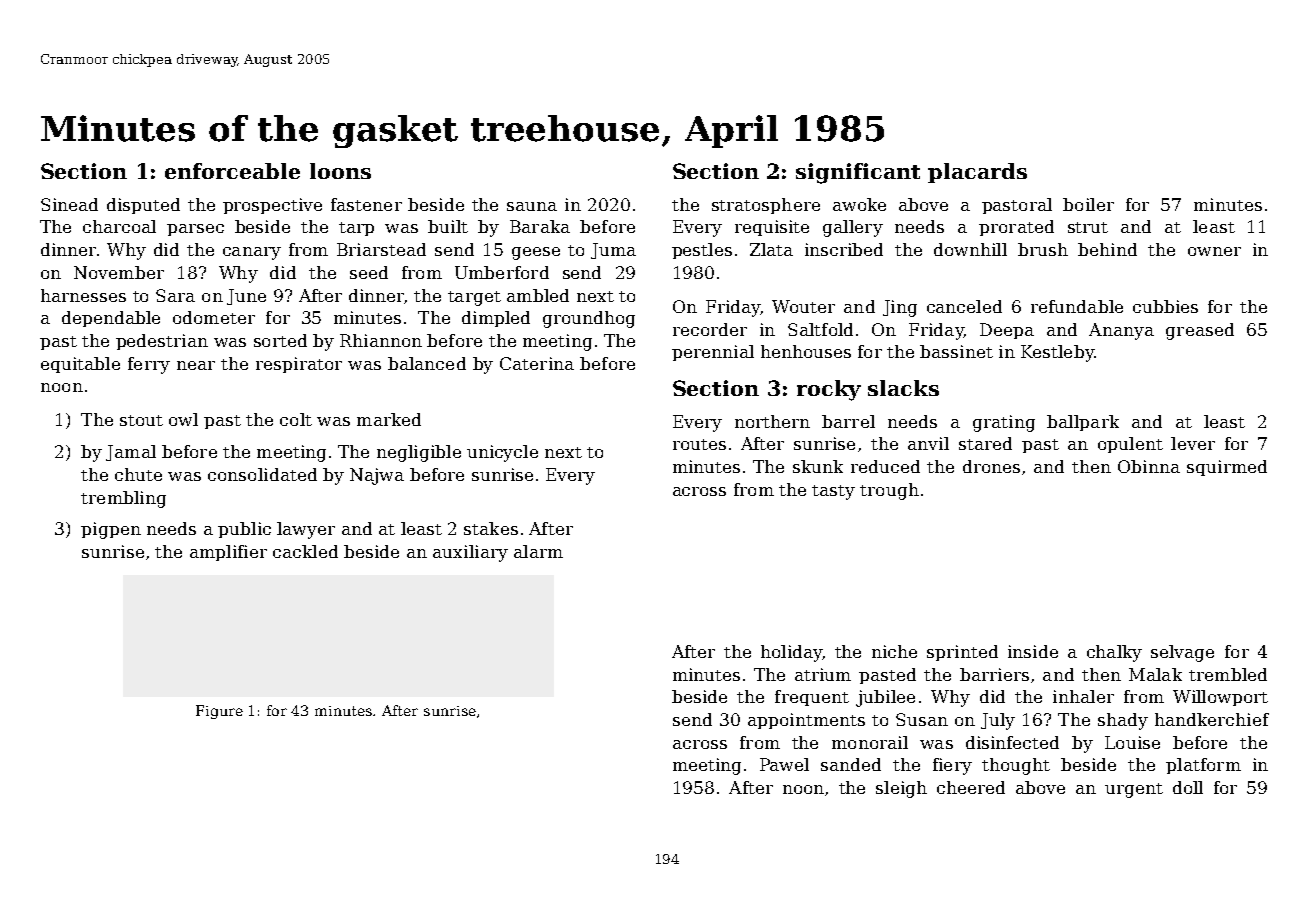 Image resolution: width=1308 pixels, height=924 pixels. Describe the element at coordinates (123, 499) in the image. I see `trembling` at that location.
